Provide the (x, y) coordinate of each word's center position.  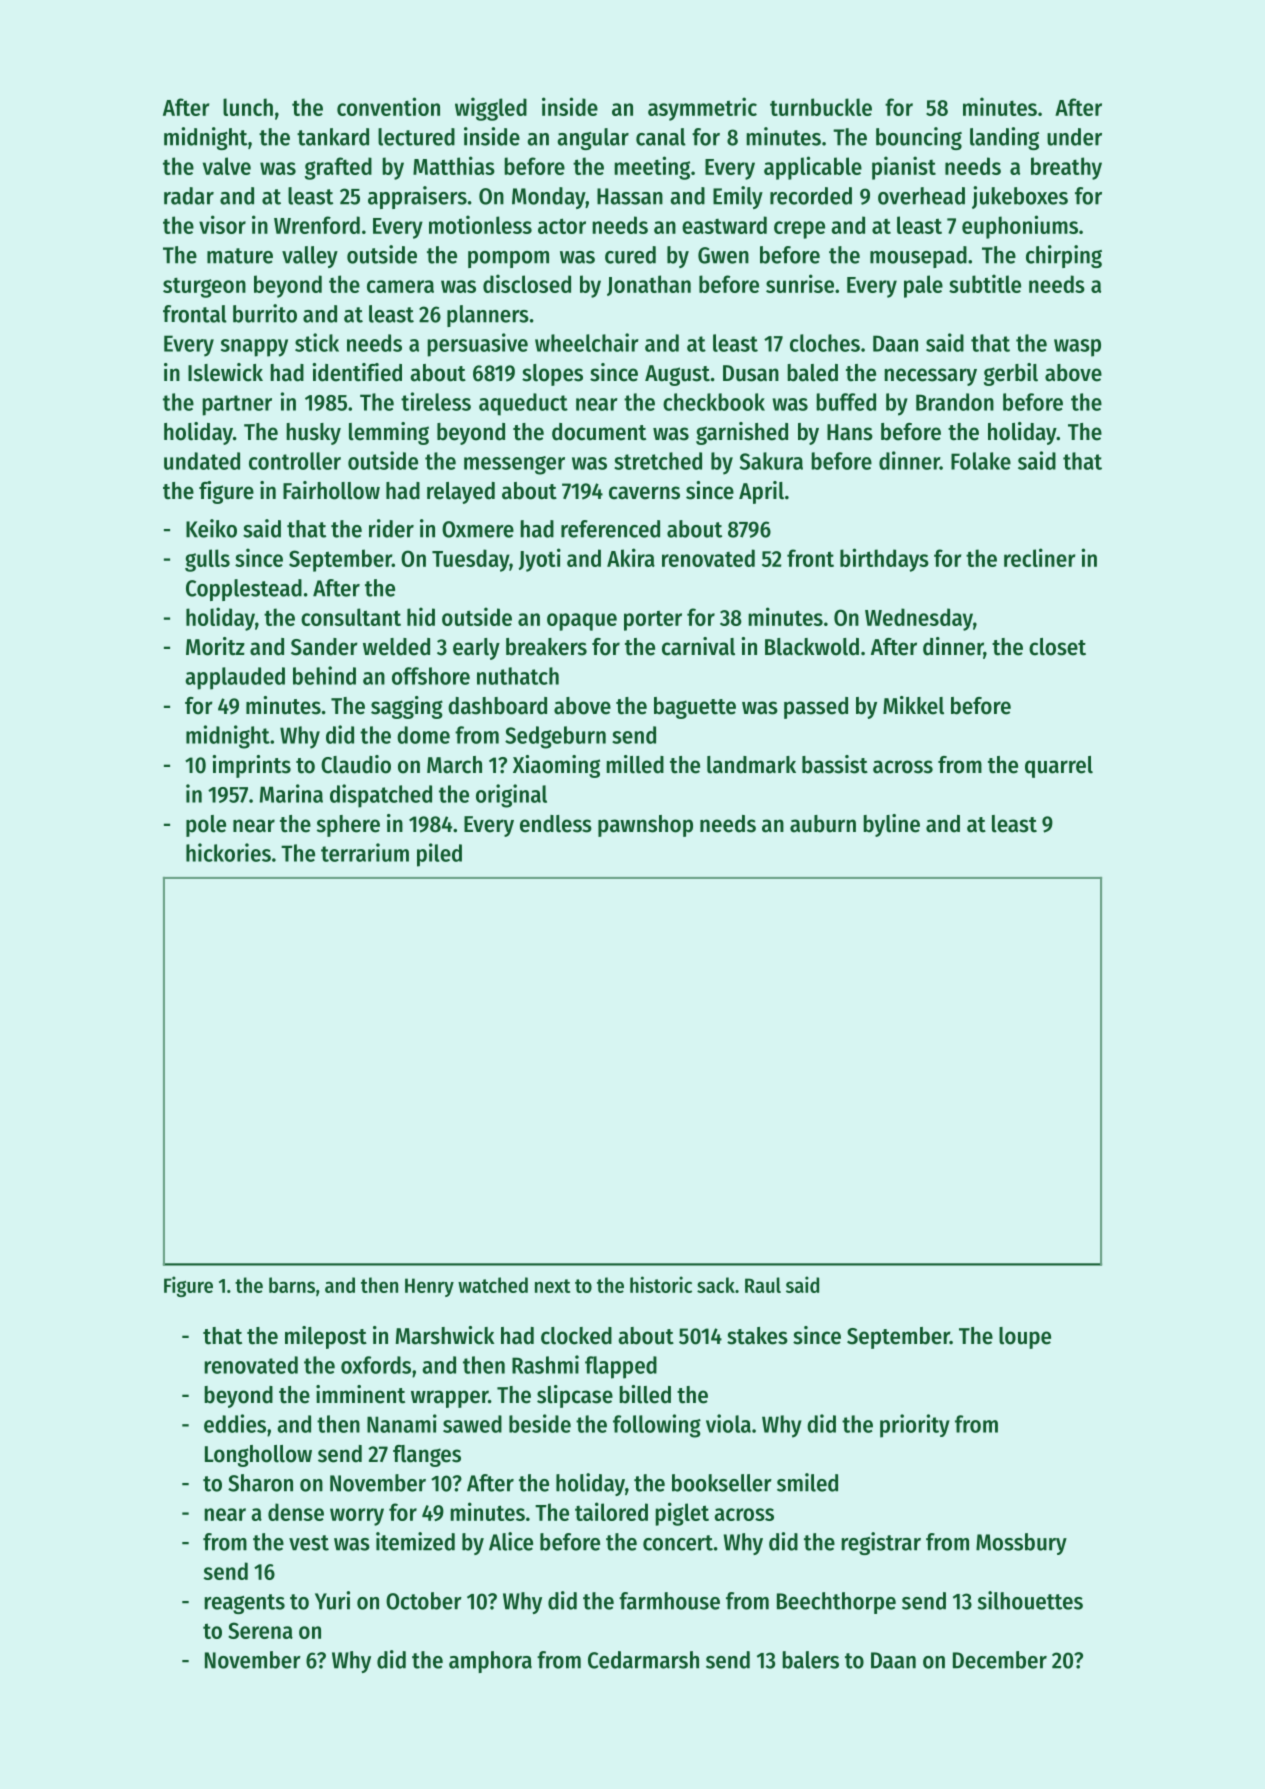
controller (295, 461)
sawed (472, 1424)
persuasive (477, 345)
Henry (429, 1287)
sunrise (800, 283)
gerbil (1011, 374)
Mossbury (1021, 1544)
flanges (427, 1456)
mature (240, 256)
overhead (921, 196)
